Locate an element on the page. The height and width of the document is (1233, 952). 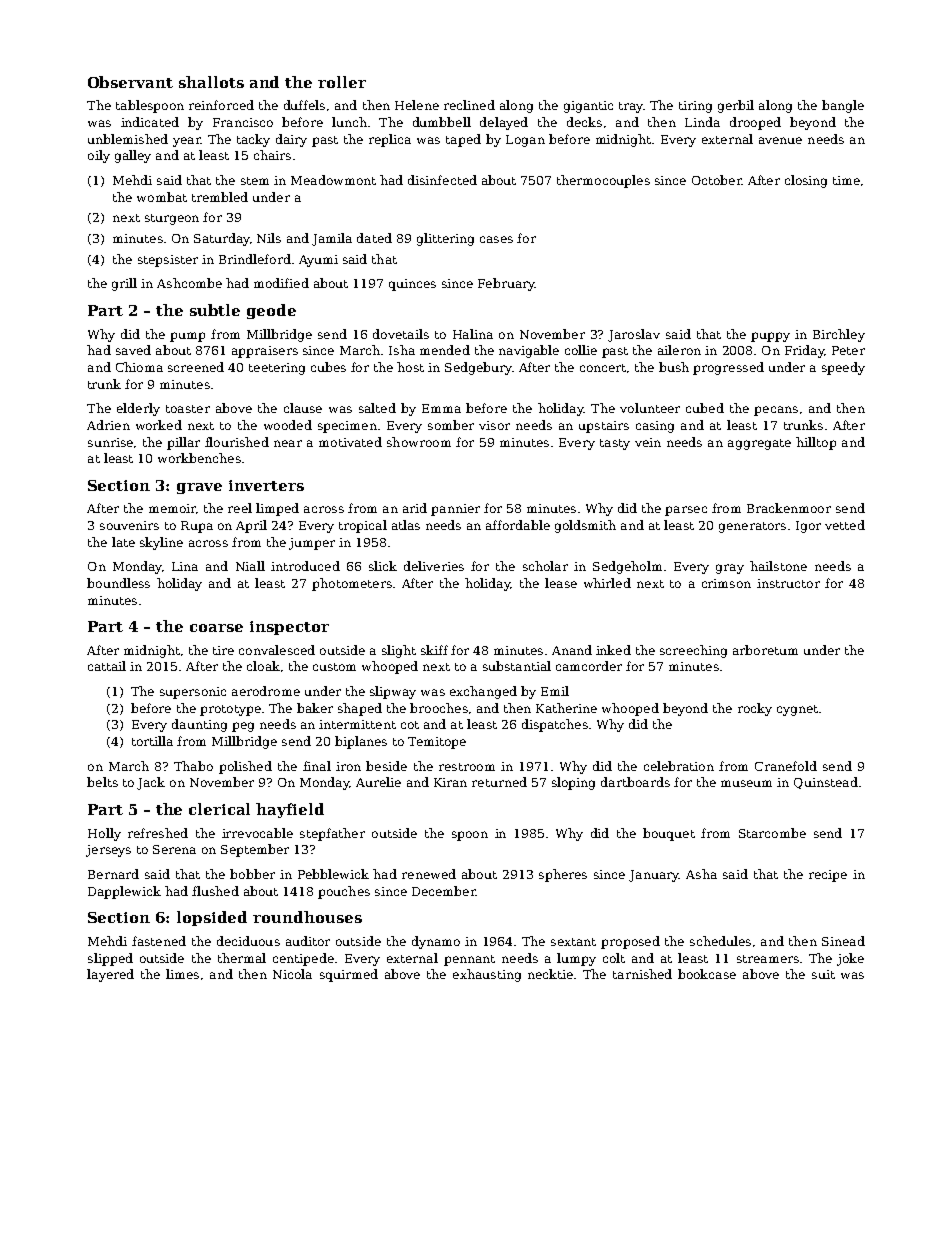
time is located at coordinates (846, 180).
